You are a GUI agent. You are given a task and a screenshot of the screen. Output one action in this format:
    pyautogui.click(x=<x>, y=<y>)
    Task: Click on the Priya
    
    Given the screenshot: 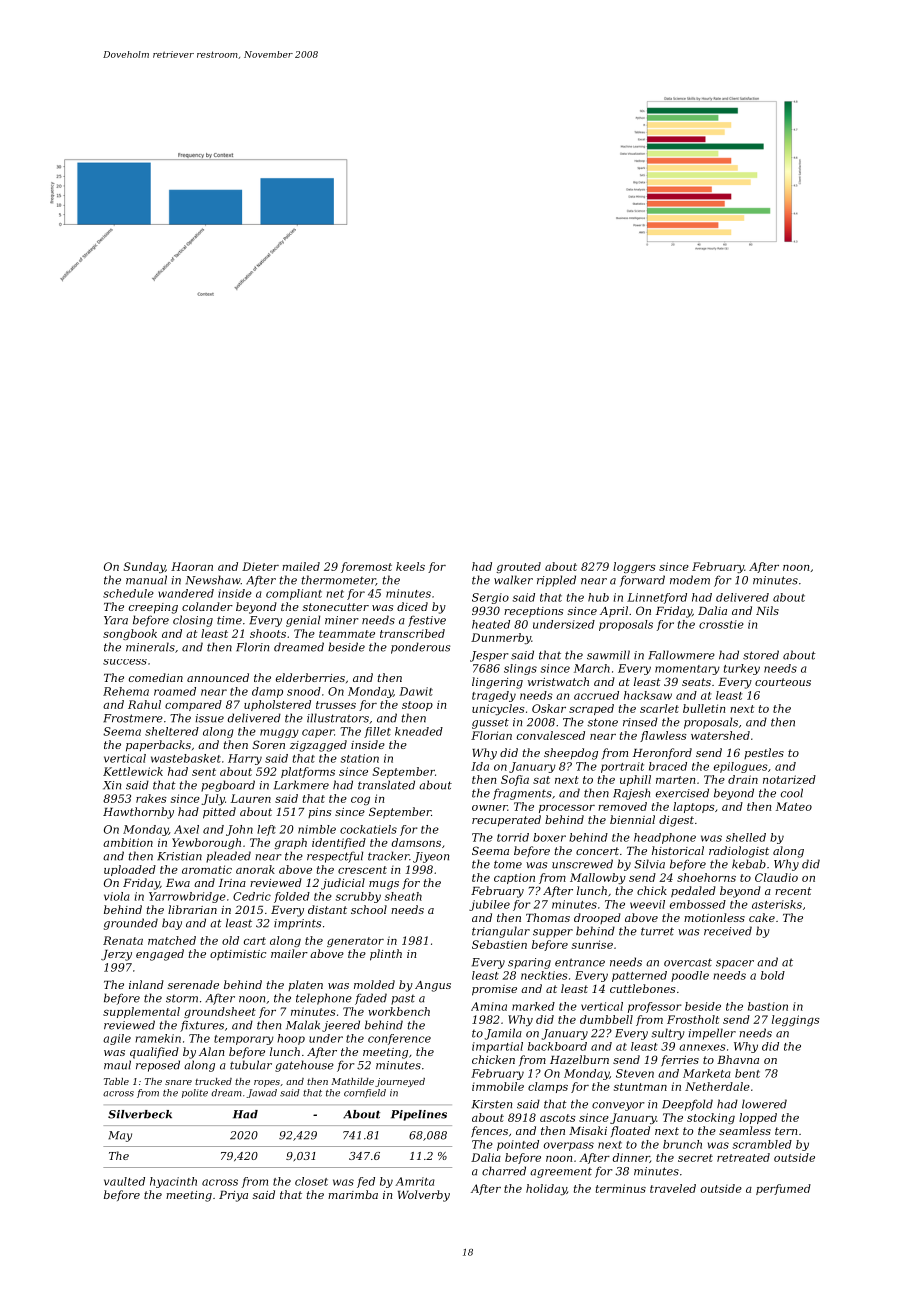 What is the action you would take?
    pyautogui.click(x=233, y=1196)
